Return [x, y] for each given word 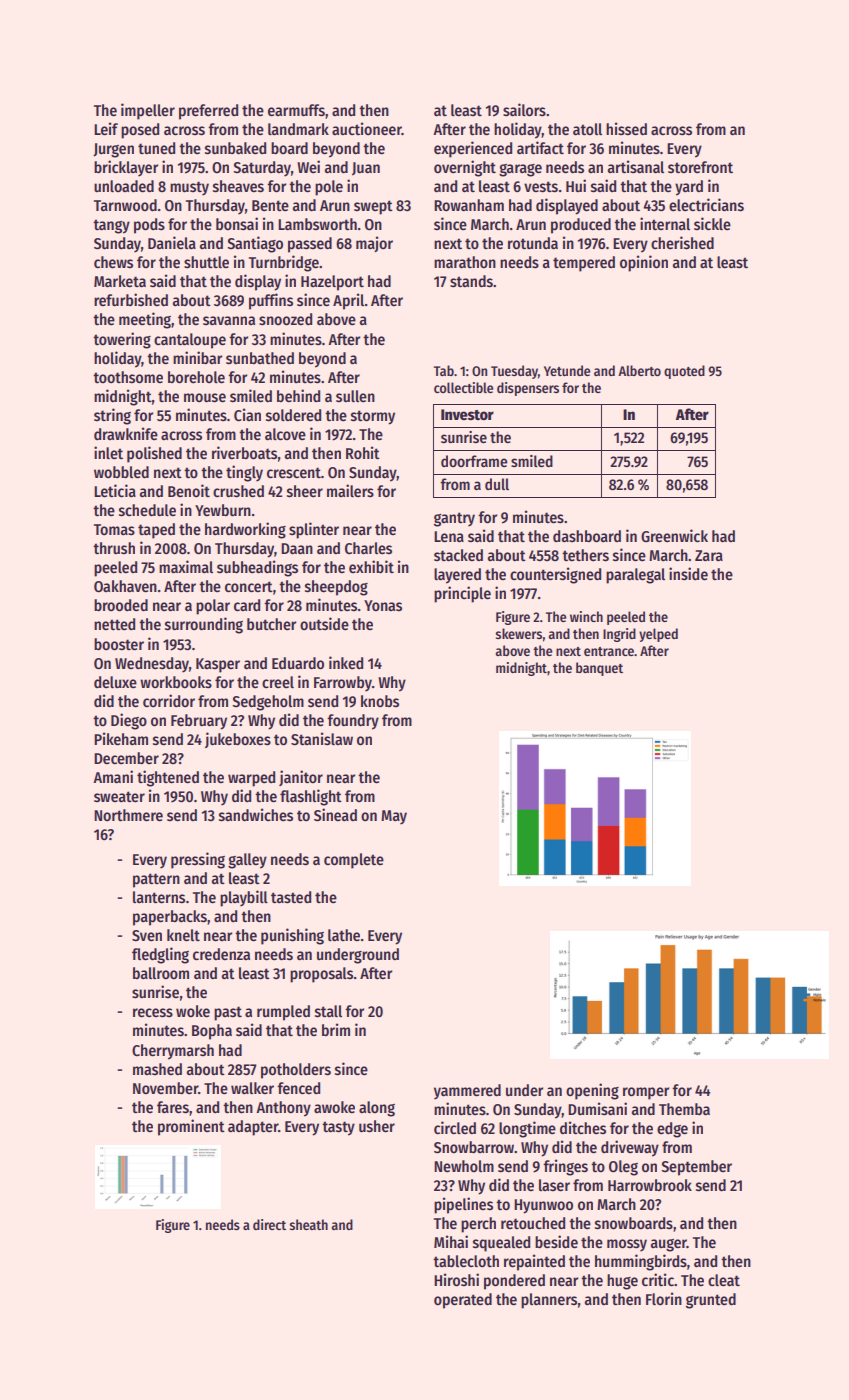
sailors [524, 110]
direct [269, 1224]
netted [114, 624]
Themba [684, 1109]
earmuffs [296, 110]
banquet [599, 669]
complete [354, 861]
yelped [658, 635]
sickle [712, 223]
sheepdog [336, 588]
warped [251, 779]
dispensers [528, 389]
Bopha [212, 1032]
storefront [700, 167]
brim [336, 1029]
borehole [196, 377]
